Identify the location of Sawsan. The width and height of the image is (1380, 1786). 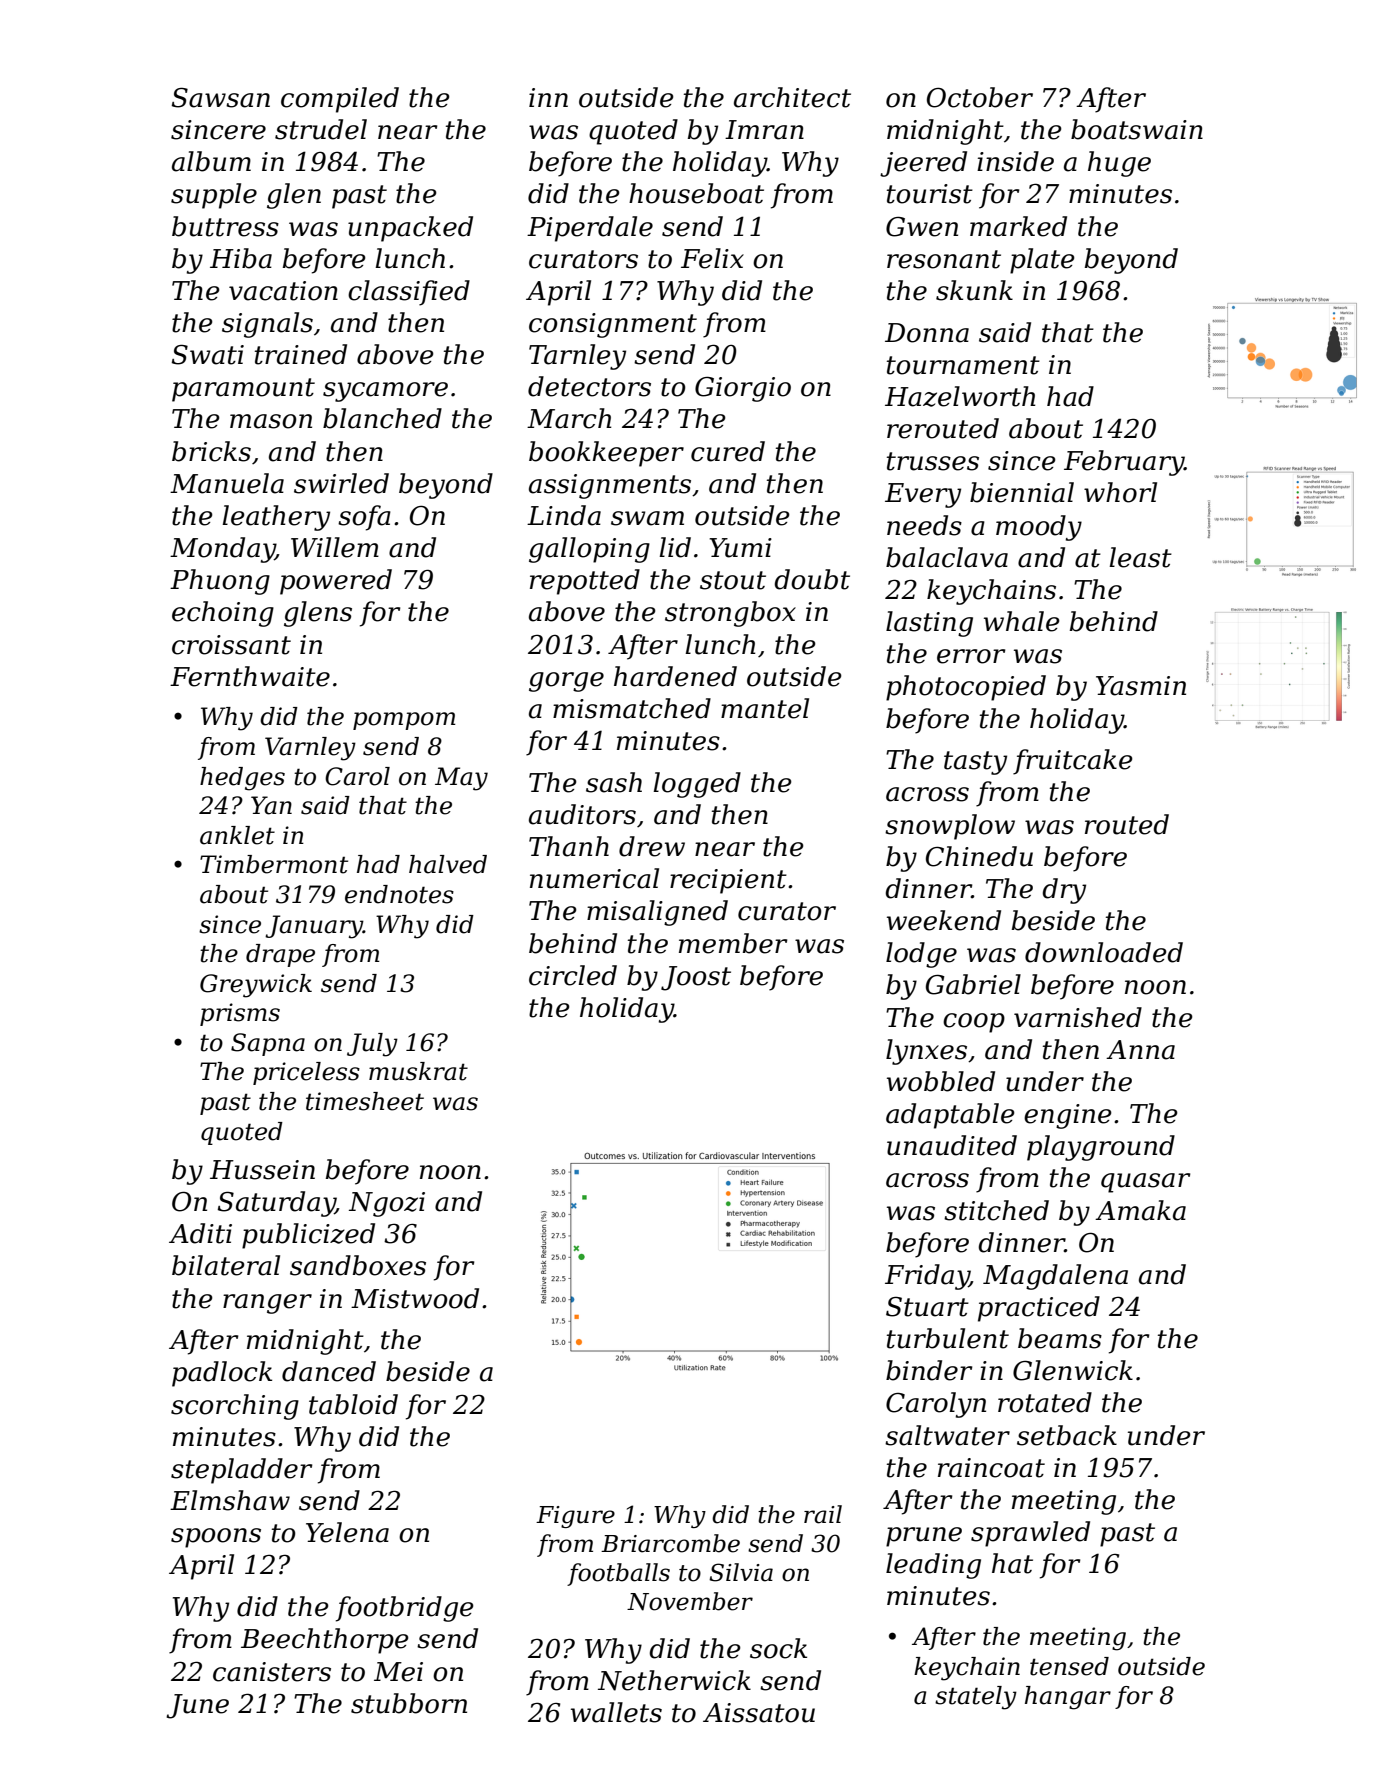
(221, 97).
